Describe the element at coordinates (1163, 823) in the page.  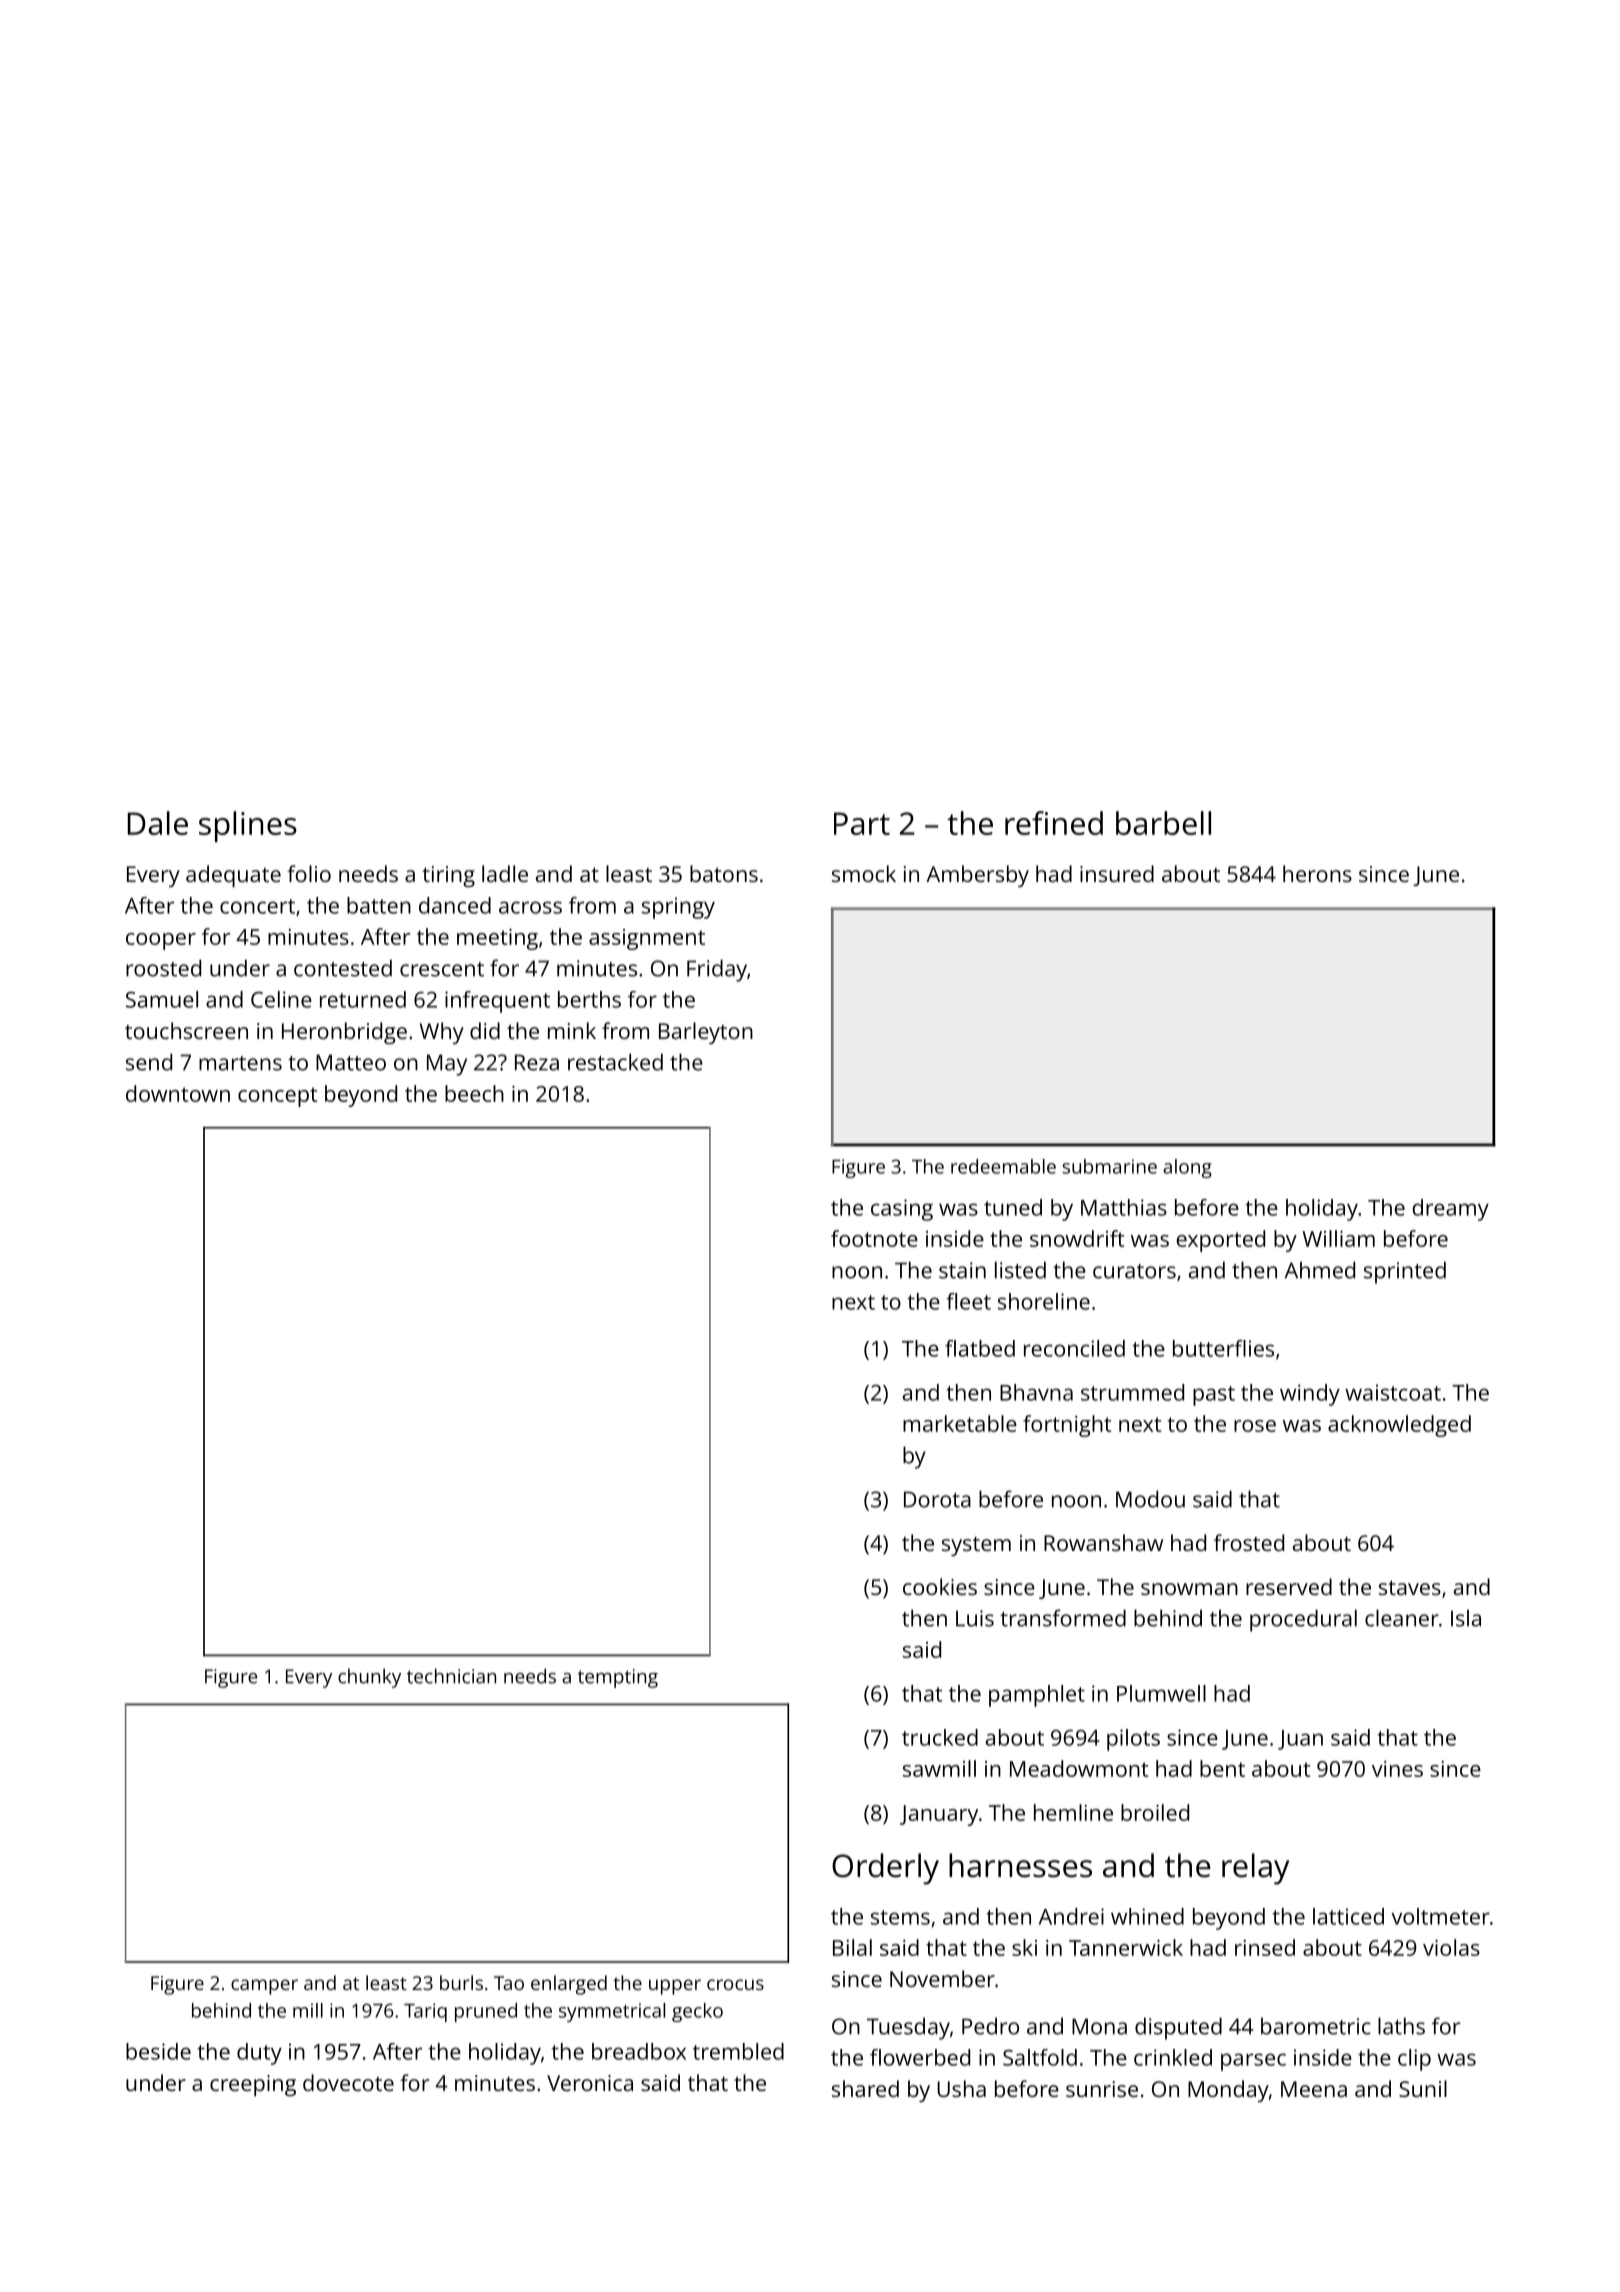
I see `barbell` at that location.
